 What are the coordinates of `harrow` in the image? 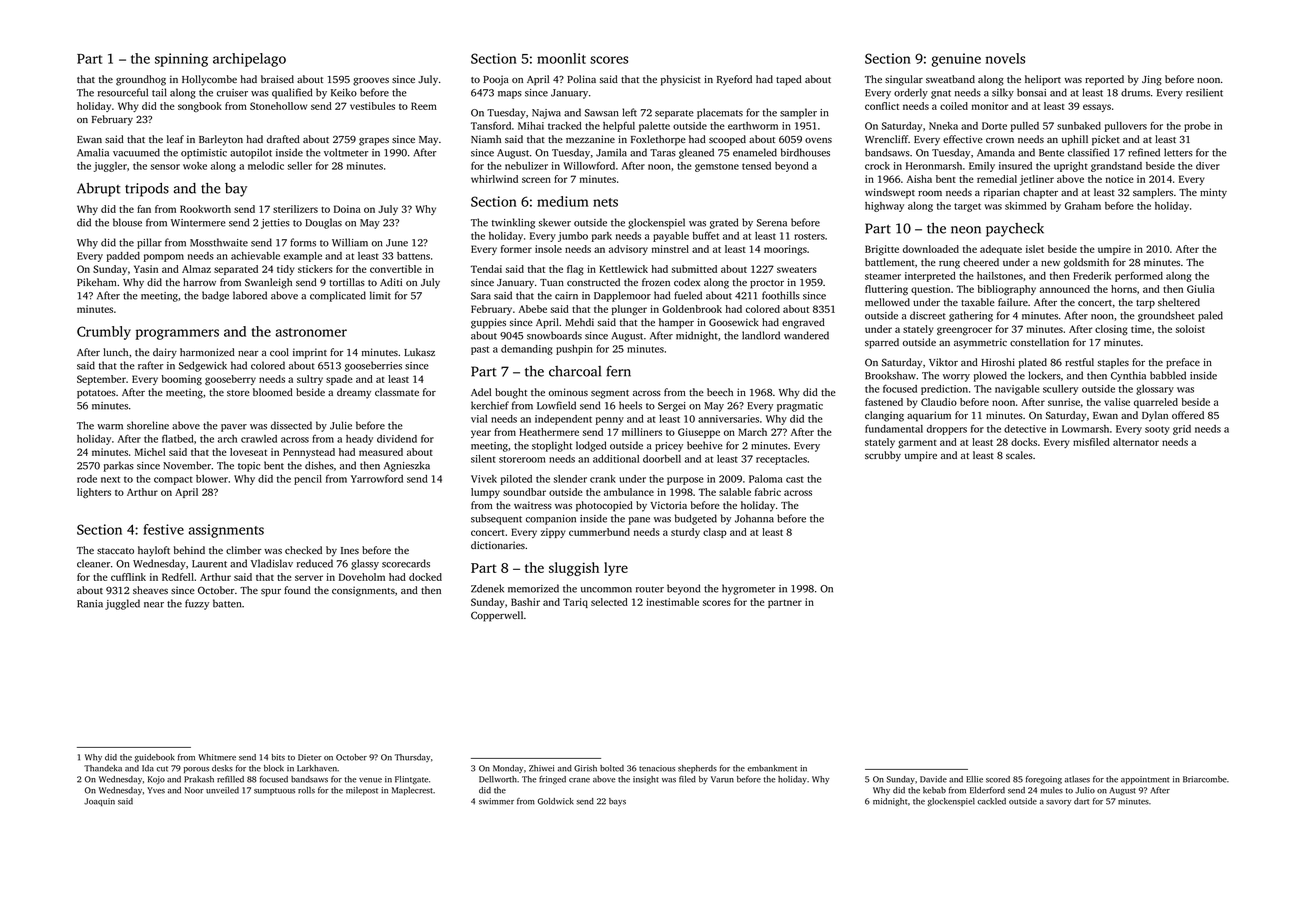 It's located at (199, 282).
